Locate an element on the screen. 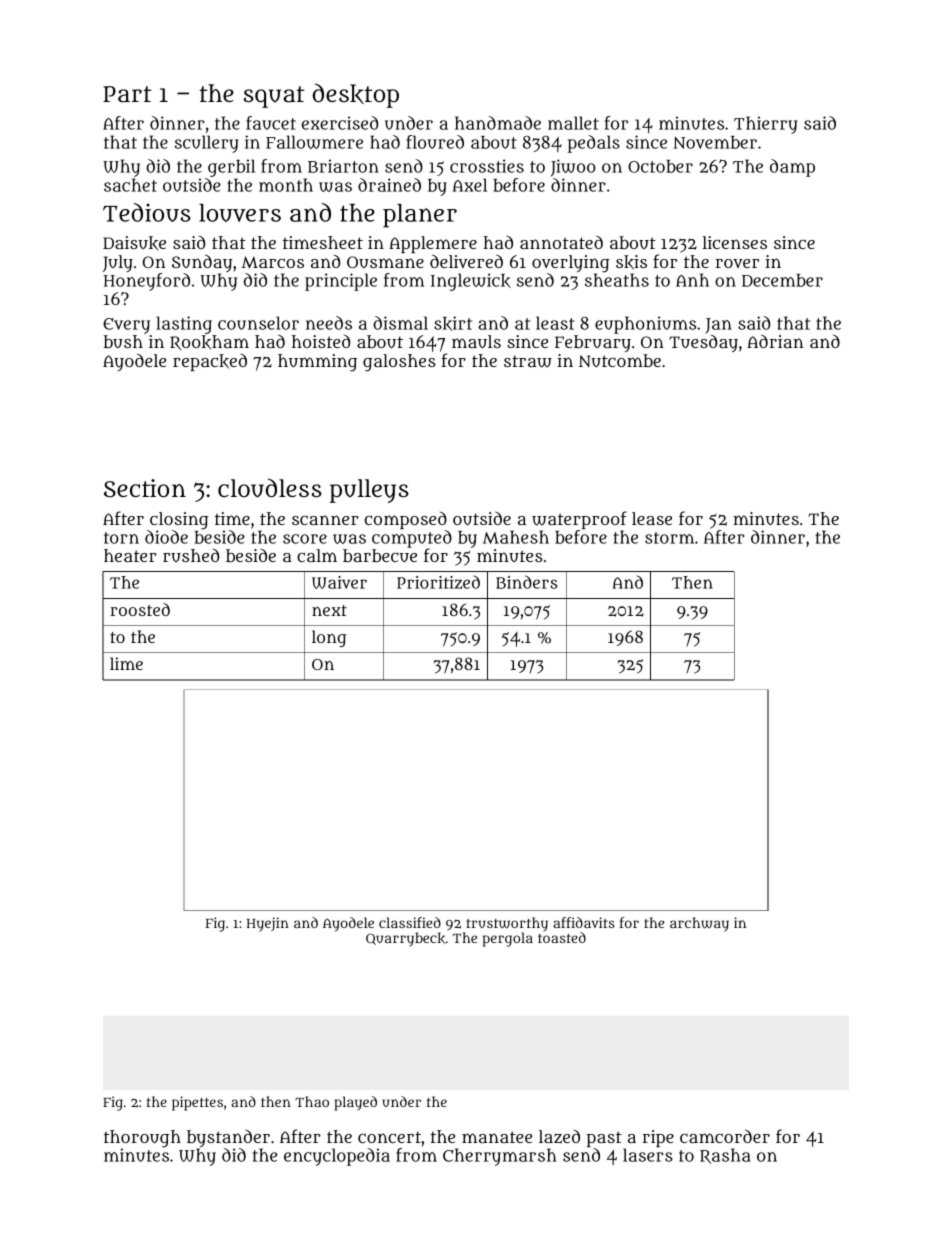 This screenshot has width=952, height=1233. Part is located at coordinates (127, 94).
